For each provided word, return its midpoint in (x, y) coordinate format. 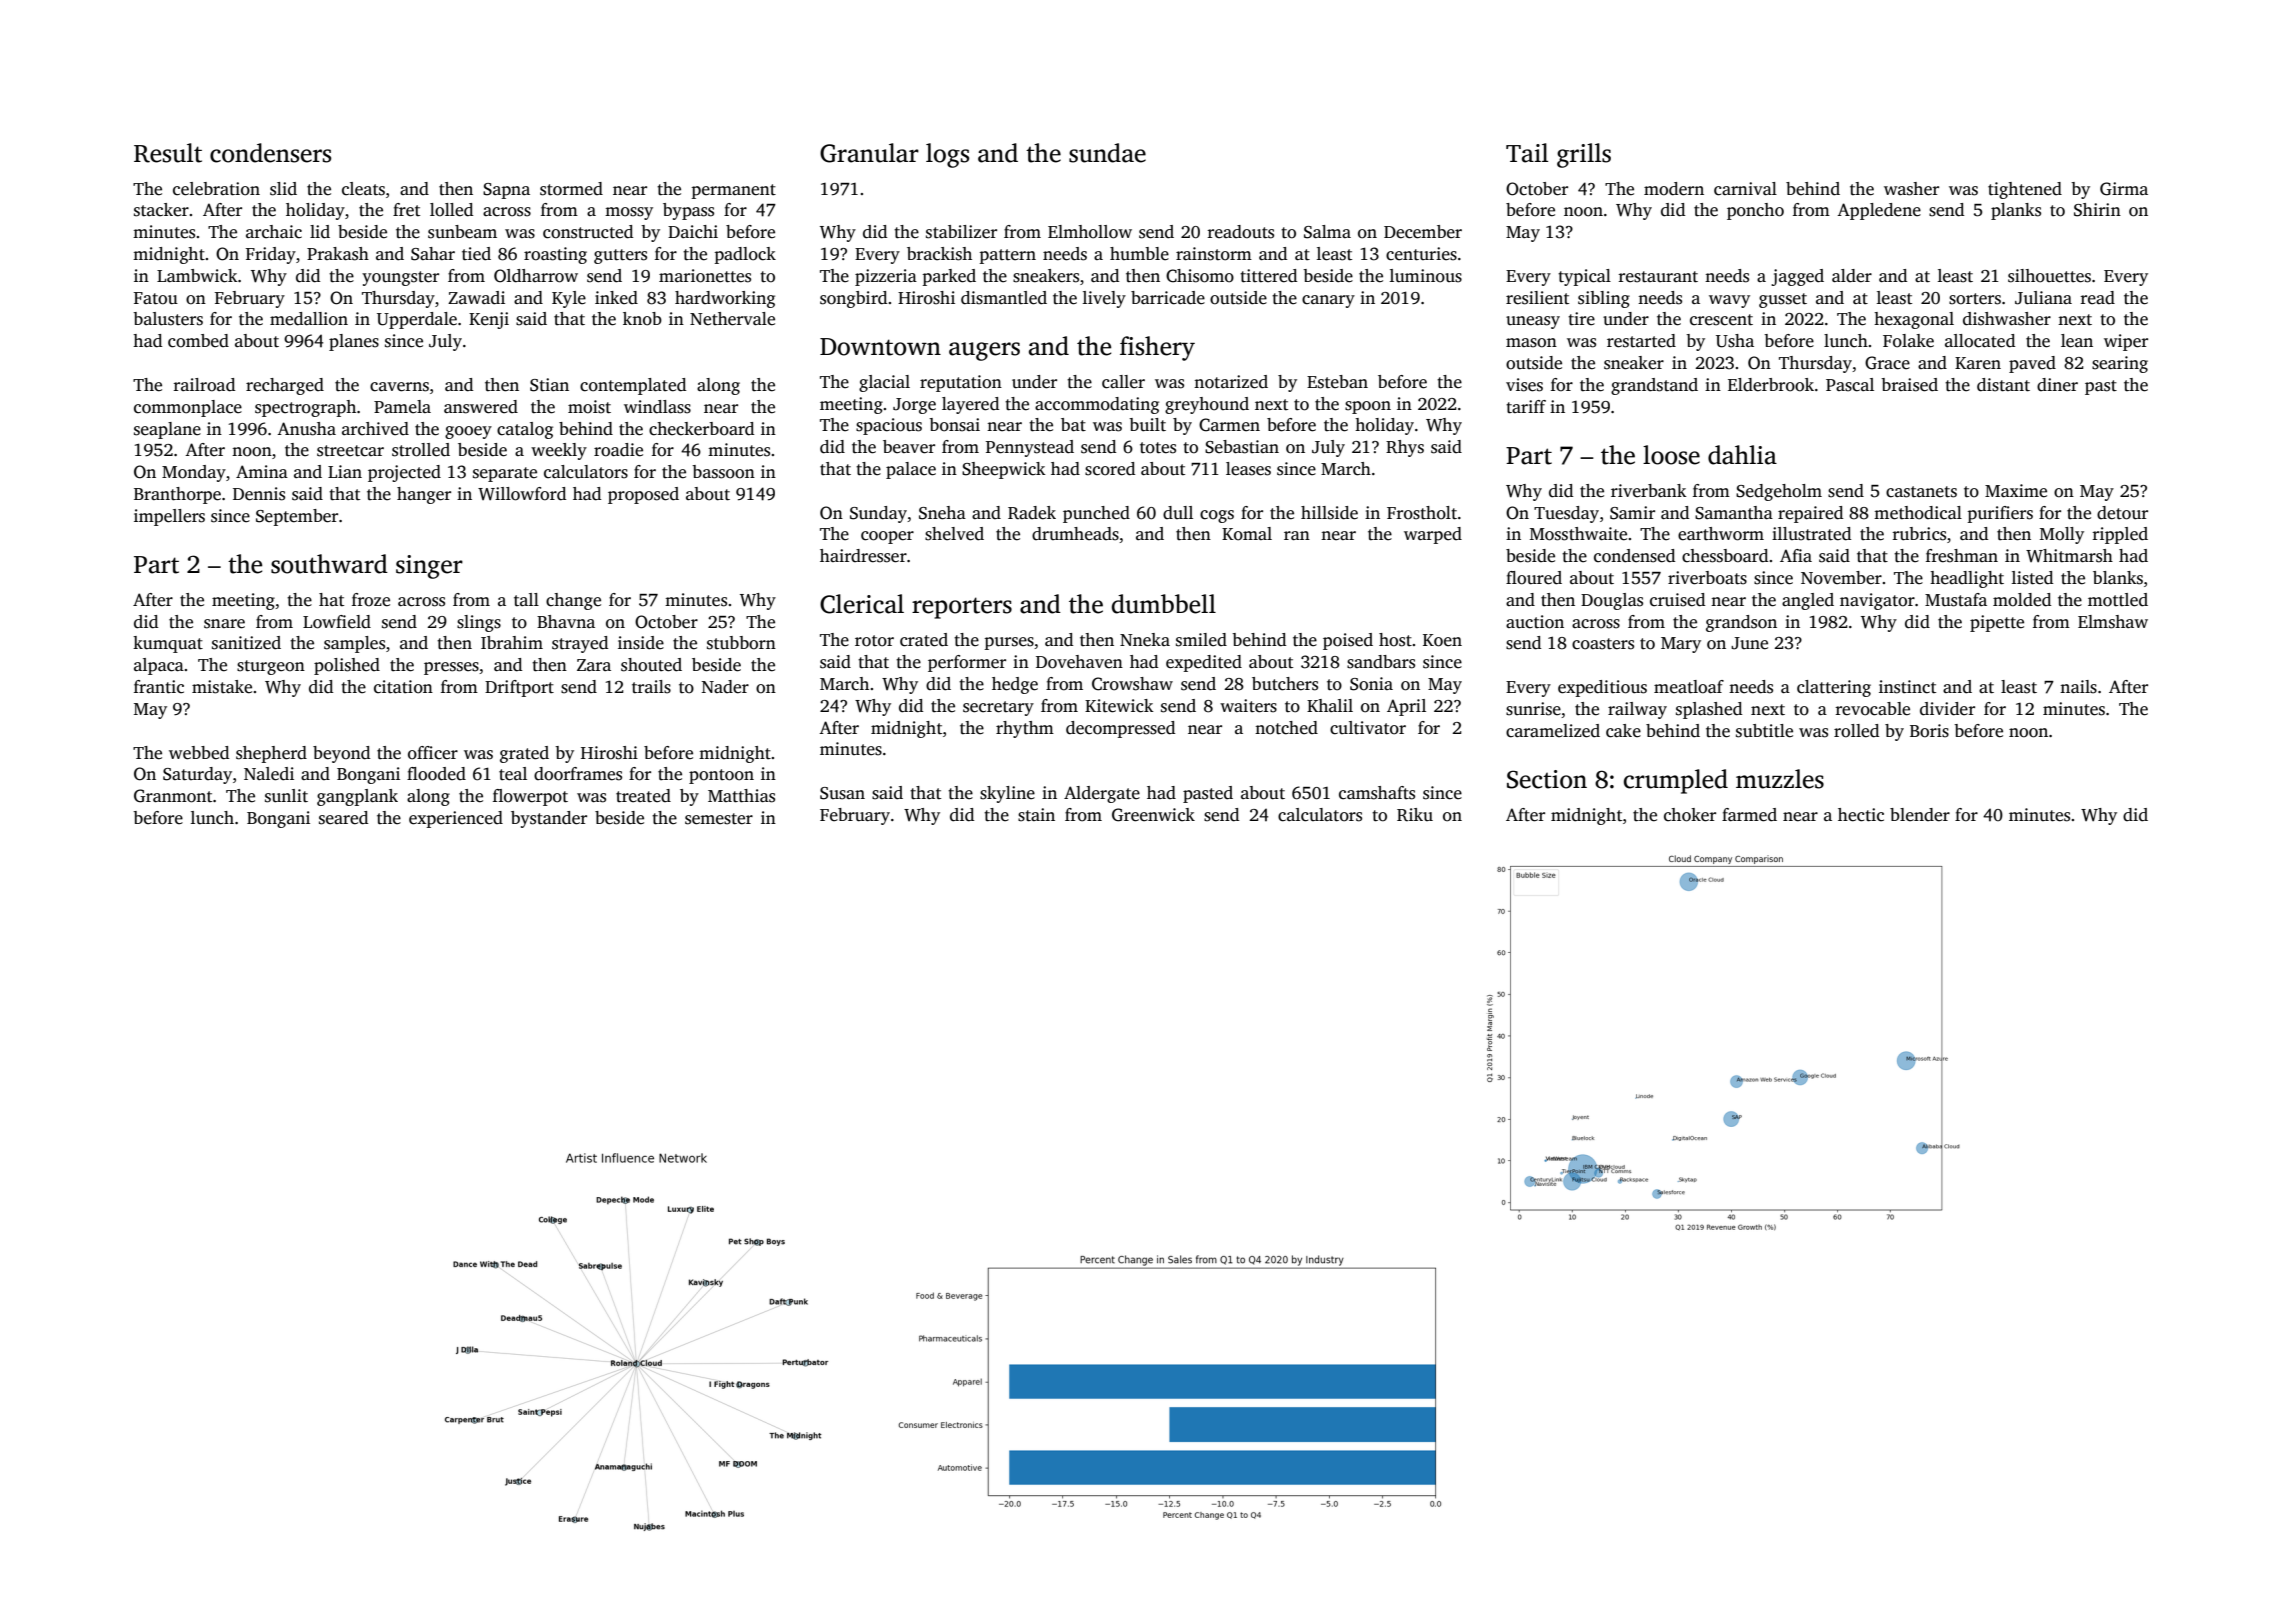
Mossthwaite (1578, 534)
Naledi (269, 774)
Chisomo (1200, 276)
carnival (1745, 189)
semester (719, 819)
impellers (169, 517)
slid (283, 189)
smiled (1201, 640)
